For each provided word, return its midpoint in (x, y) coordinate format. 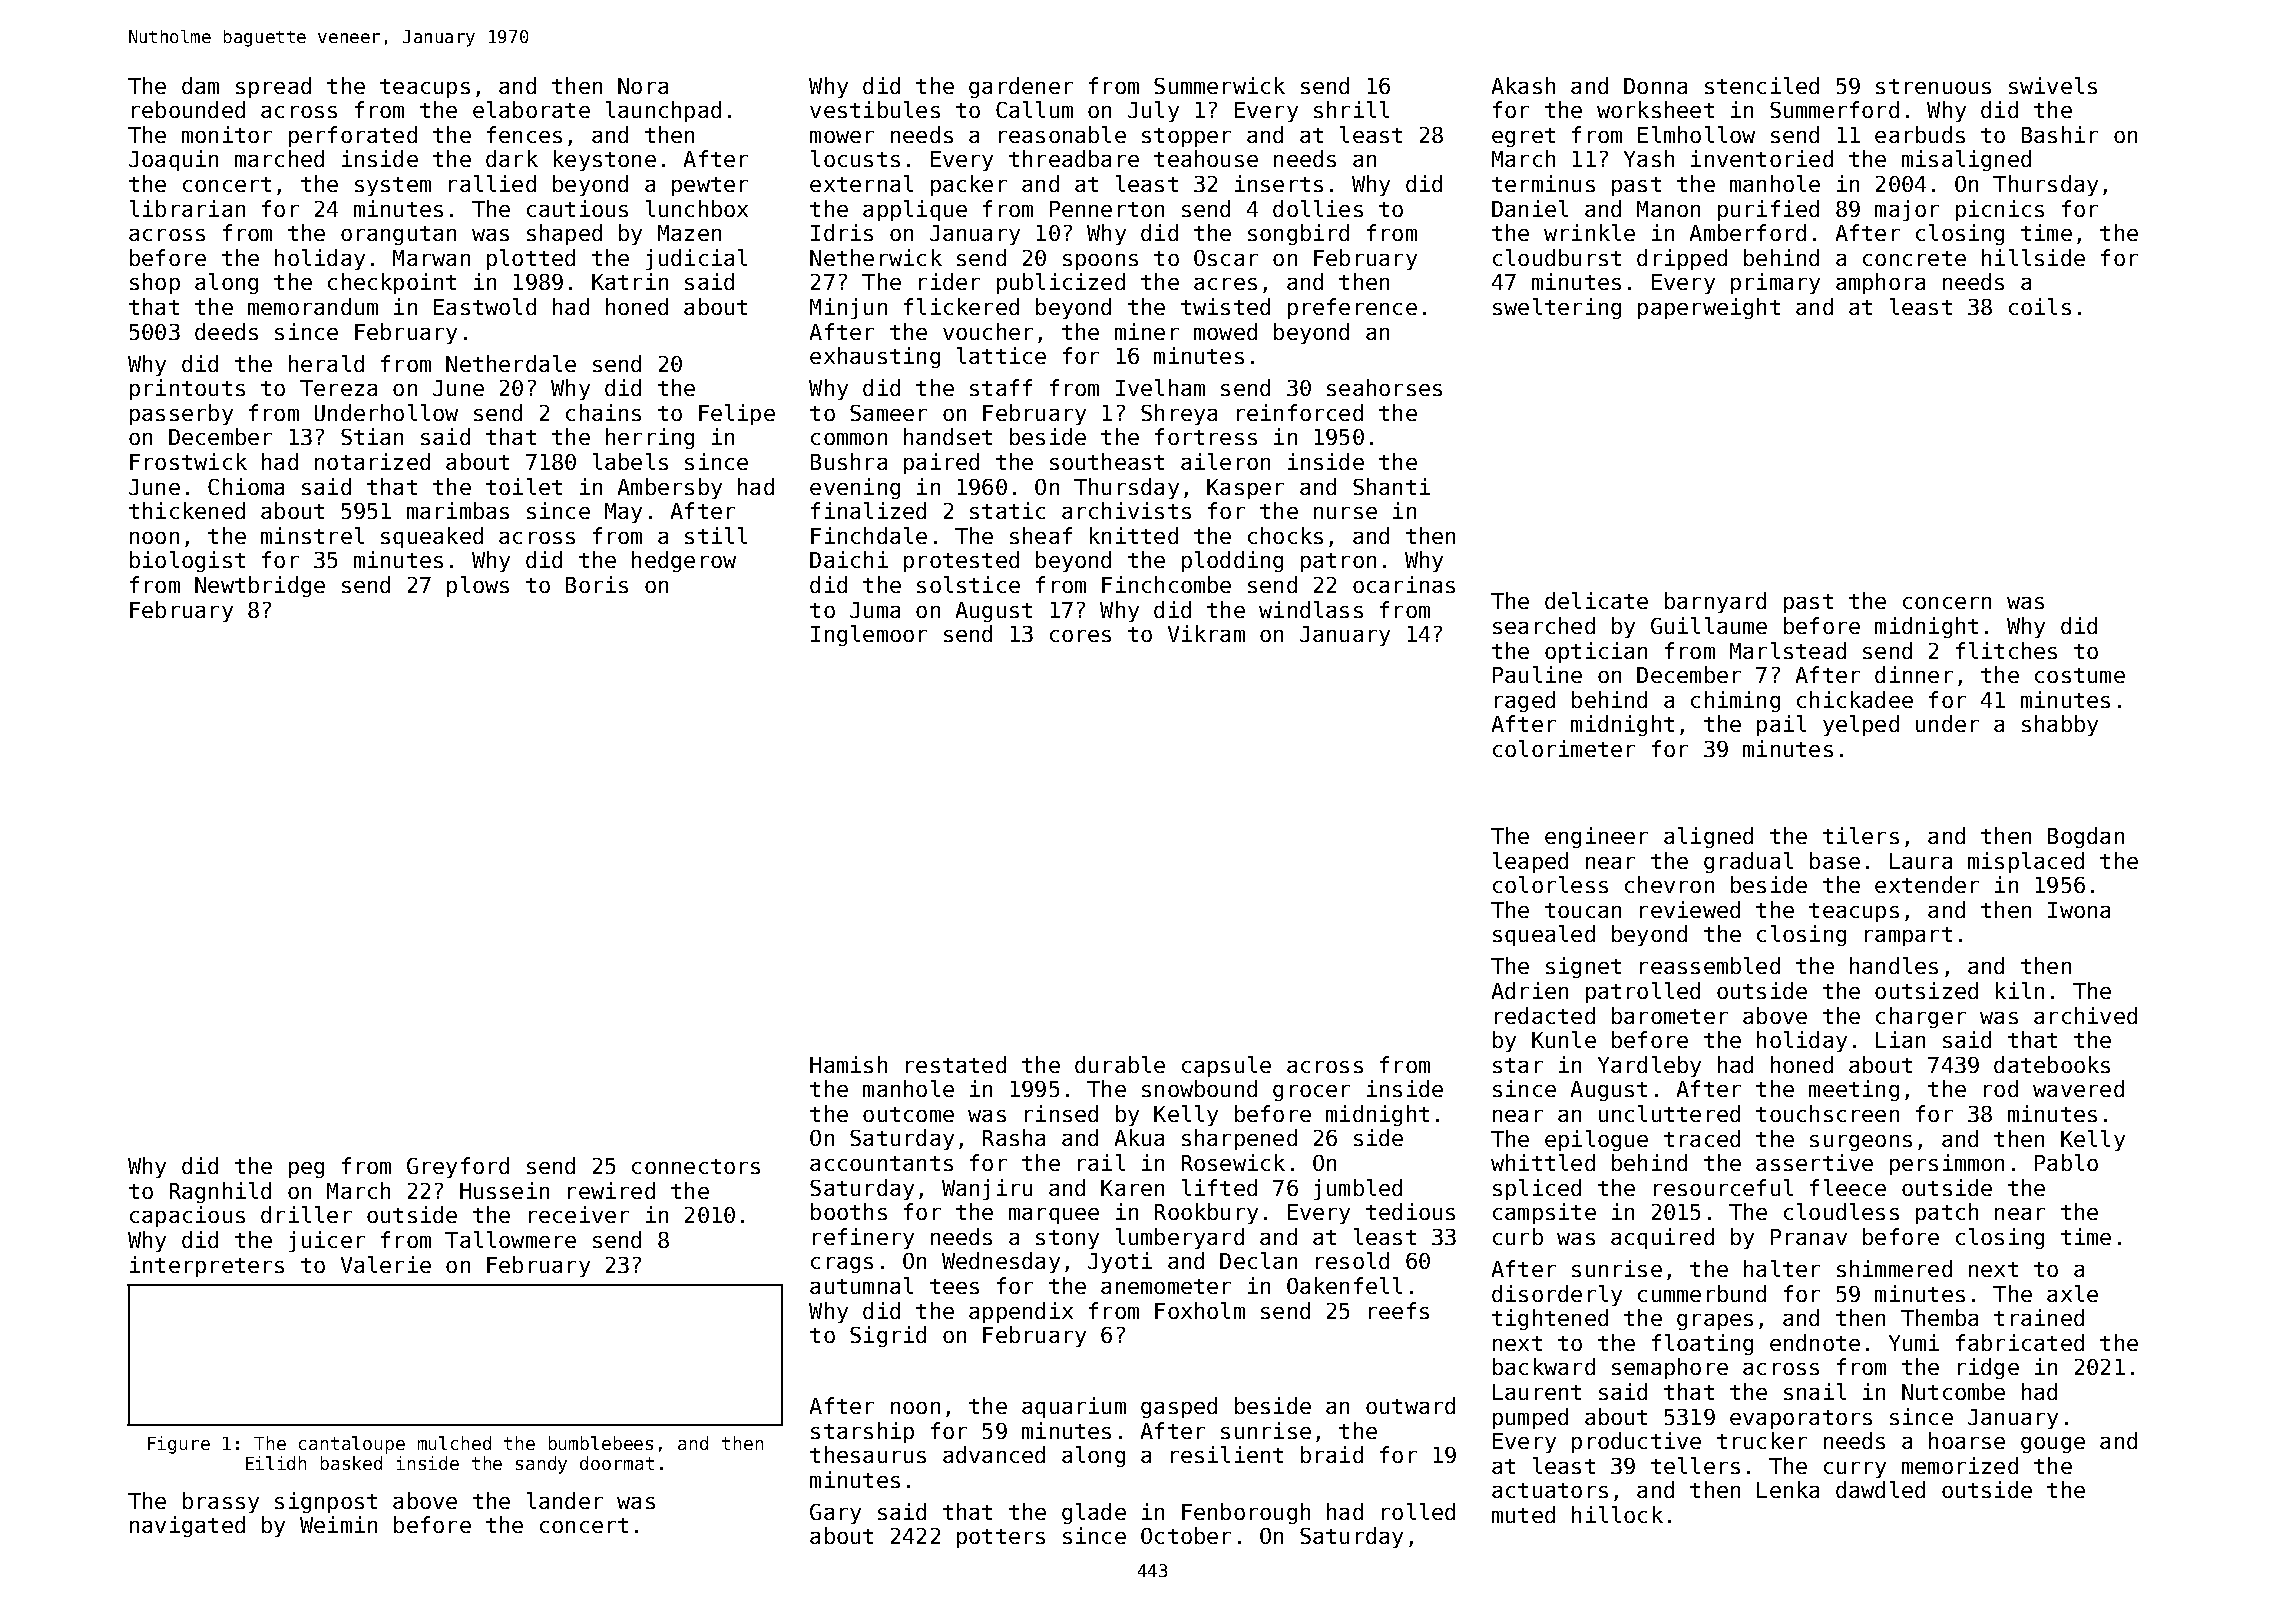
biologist (187, 561)
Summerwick (1219, 85)
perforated (353, 136)
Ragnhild (220, 1192)
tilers (1861, 835)
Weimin (338, 1524)
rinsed (1061, 1113)
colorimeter (1564, 748)
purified (1768, 210)
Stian (372, 436)
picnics (2000, 210)
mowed (1225, 331)
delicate (1596, 600)
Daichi (849, 559)
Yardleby (1649, 1066)
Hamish (848, 1064)
